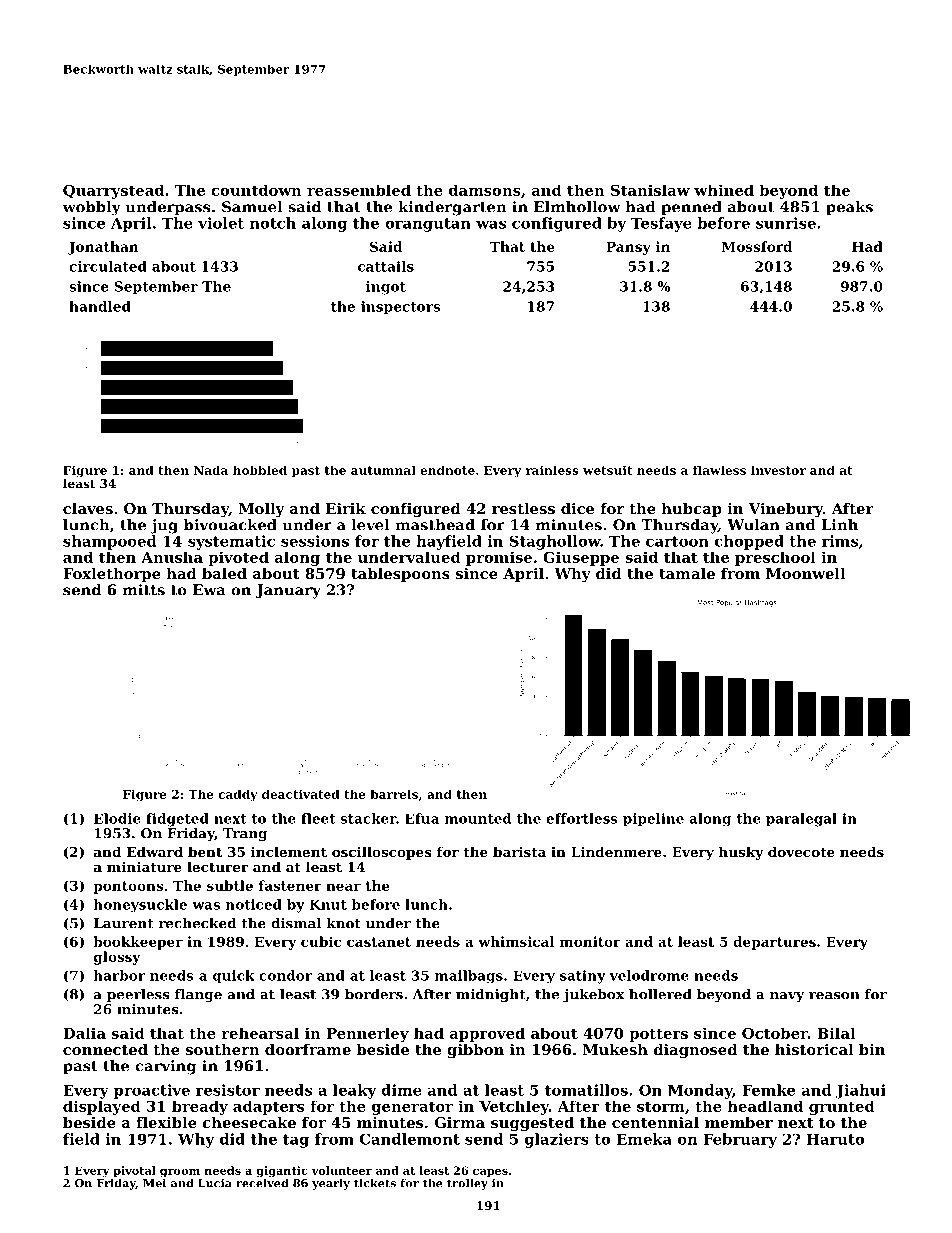  I want to click on rims, so click(840, 541).
